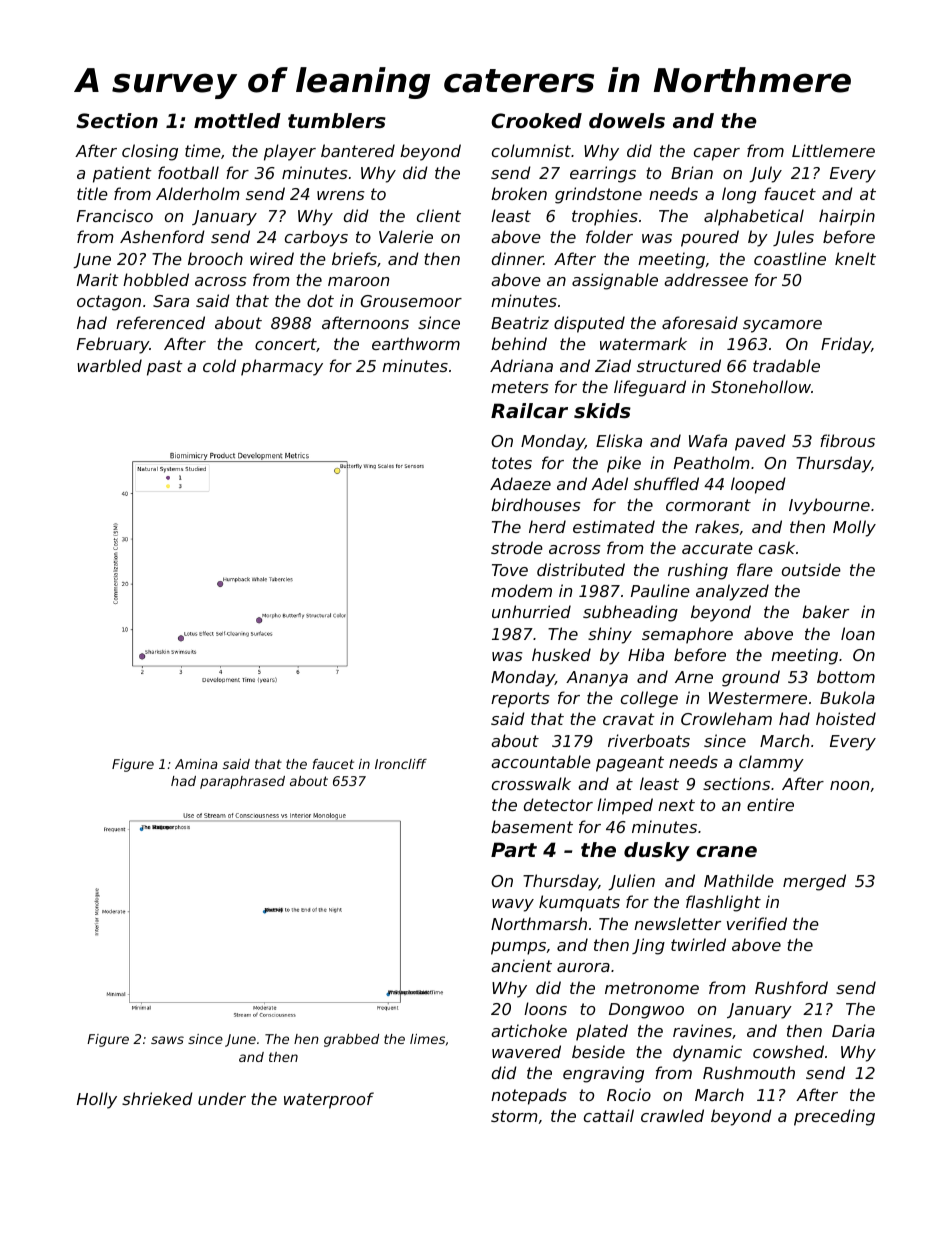  What do you see at coordinates (602, 411) in the page?
I see `skids` at bounding box center [602, 411].
